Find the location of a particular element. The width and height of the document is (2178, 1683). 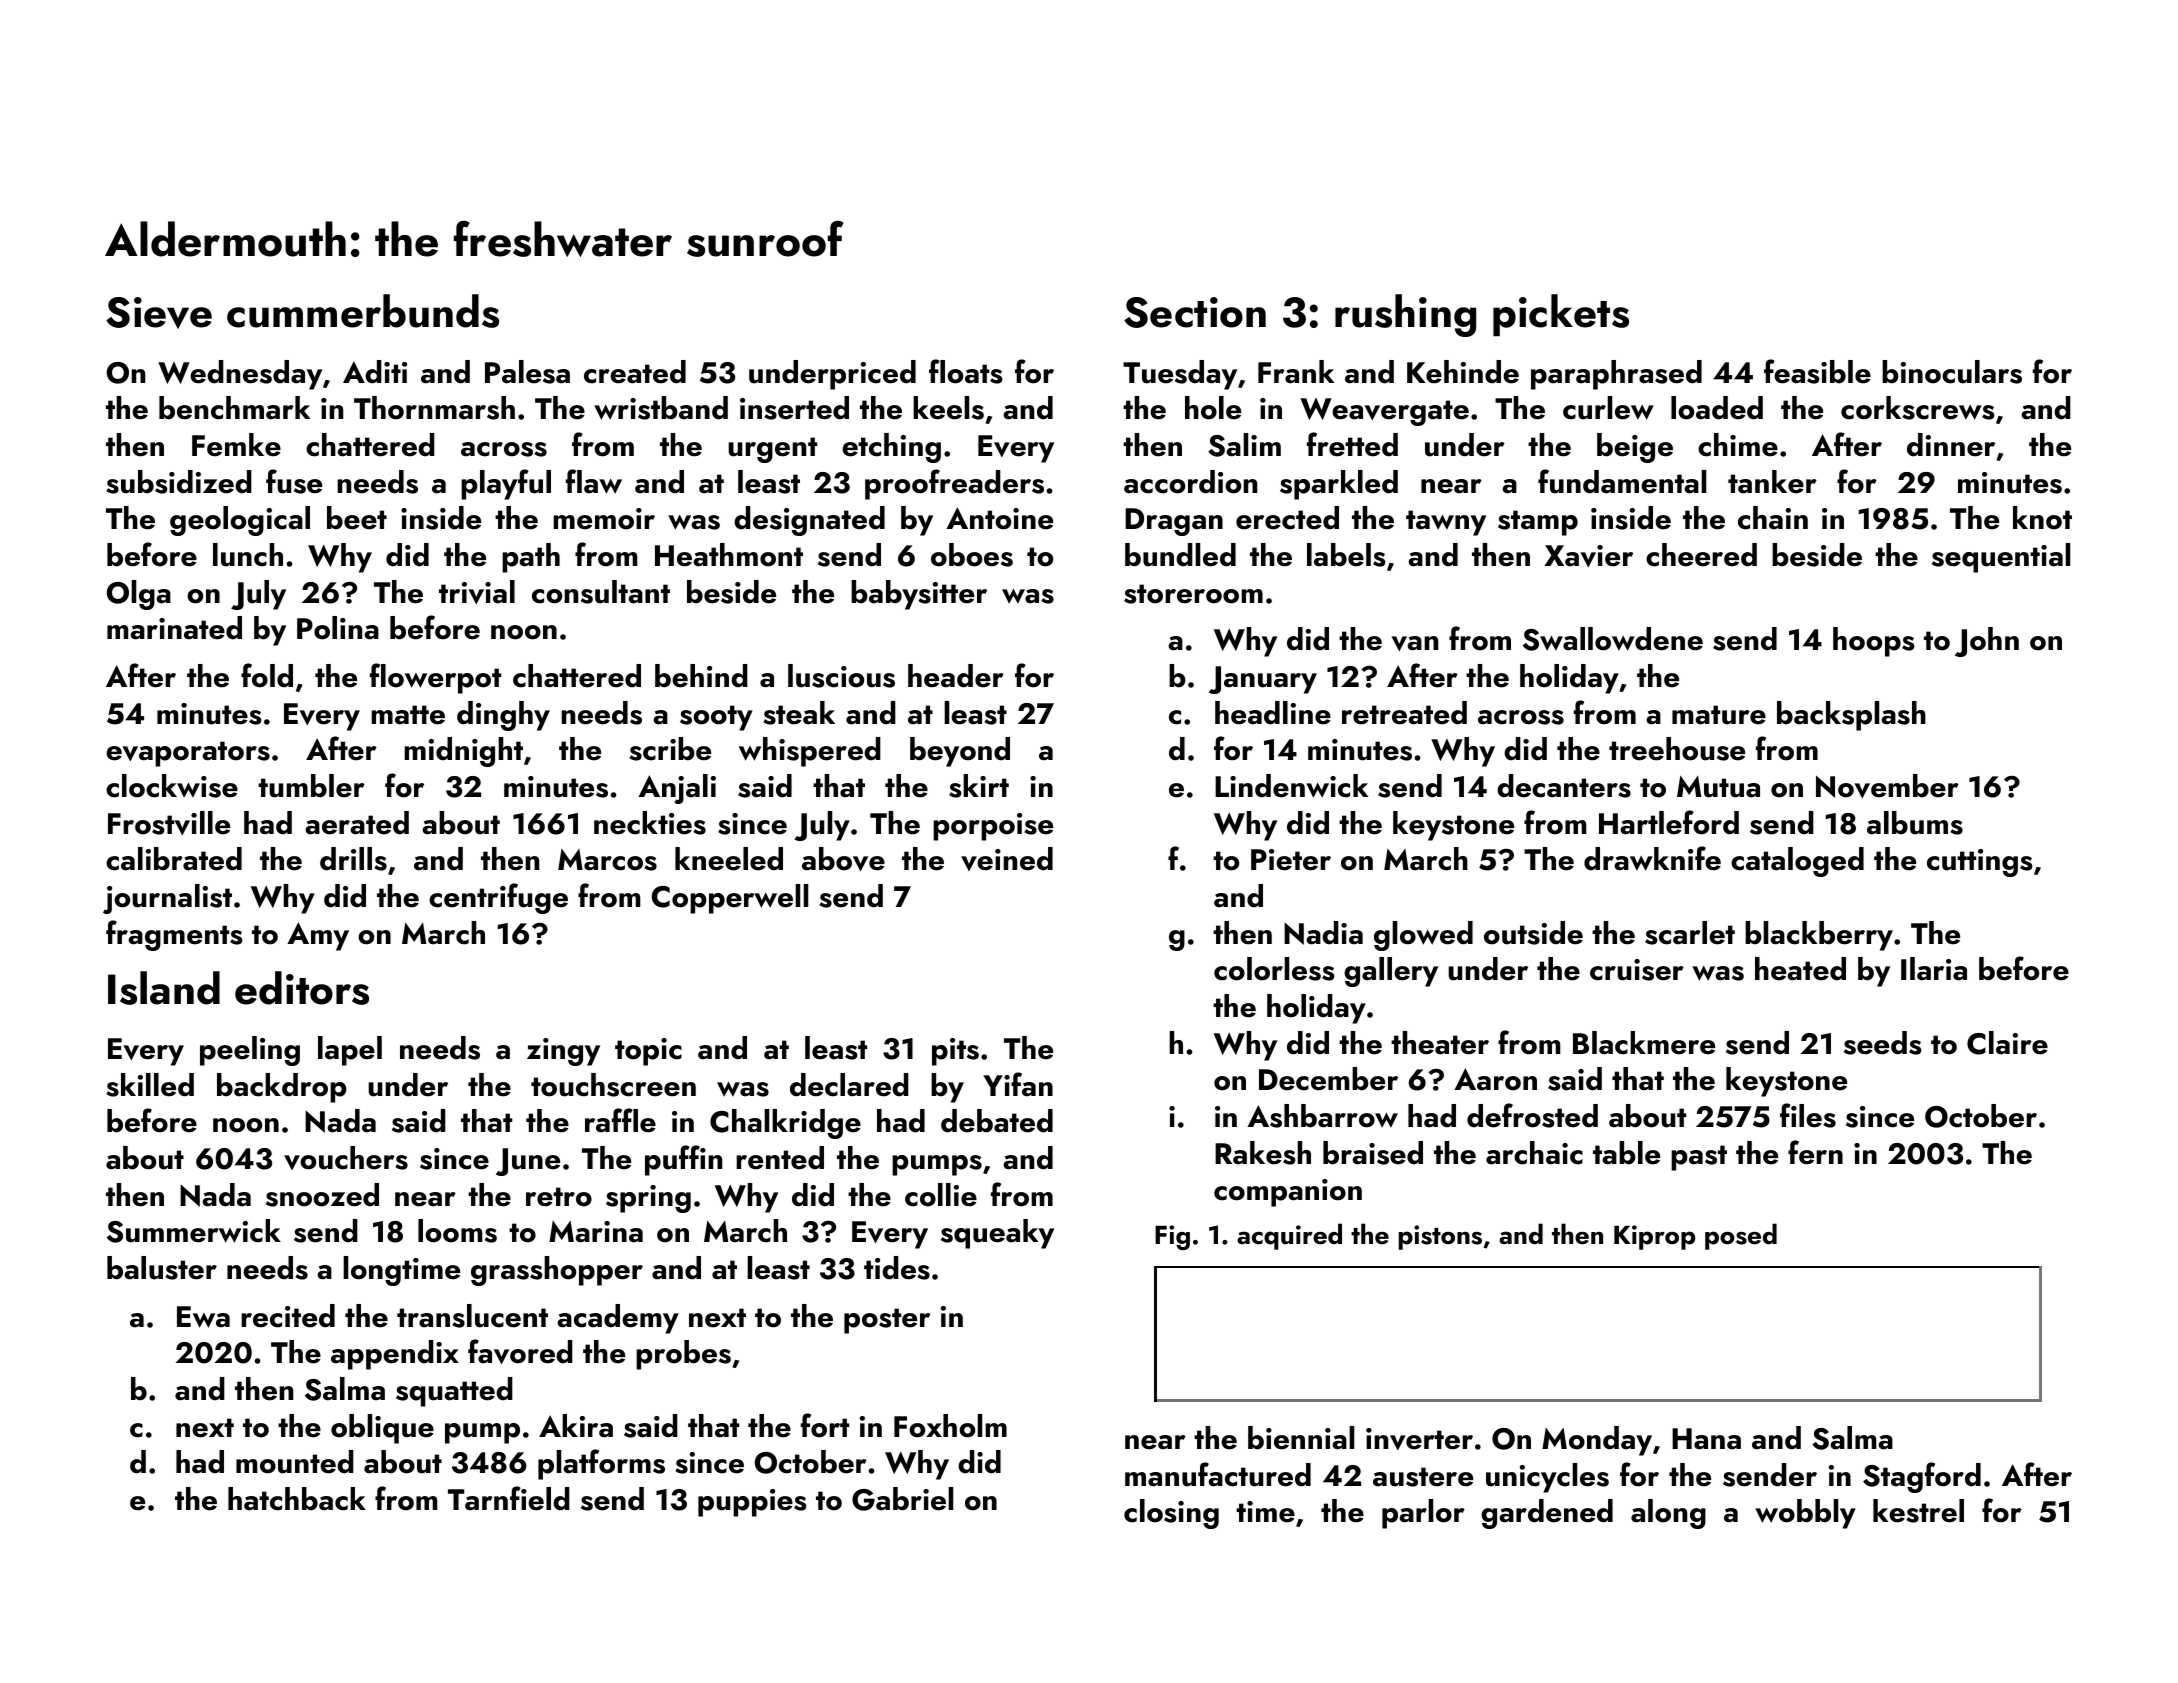

binoculars is located at coordinates (1952, 372).
